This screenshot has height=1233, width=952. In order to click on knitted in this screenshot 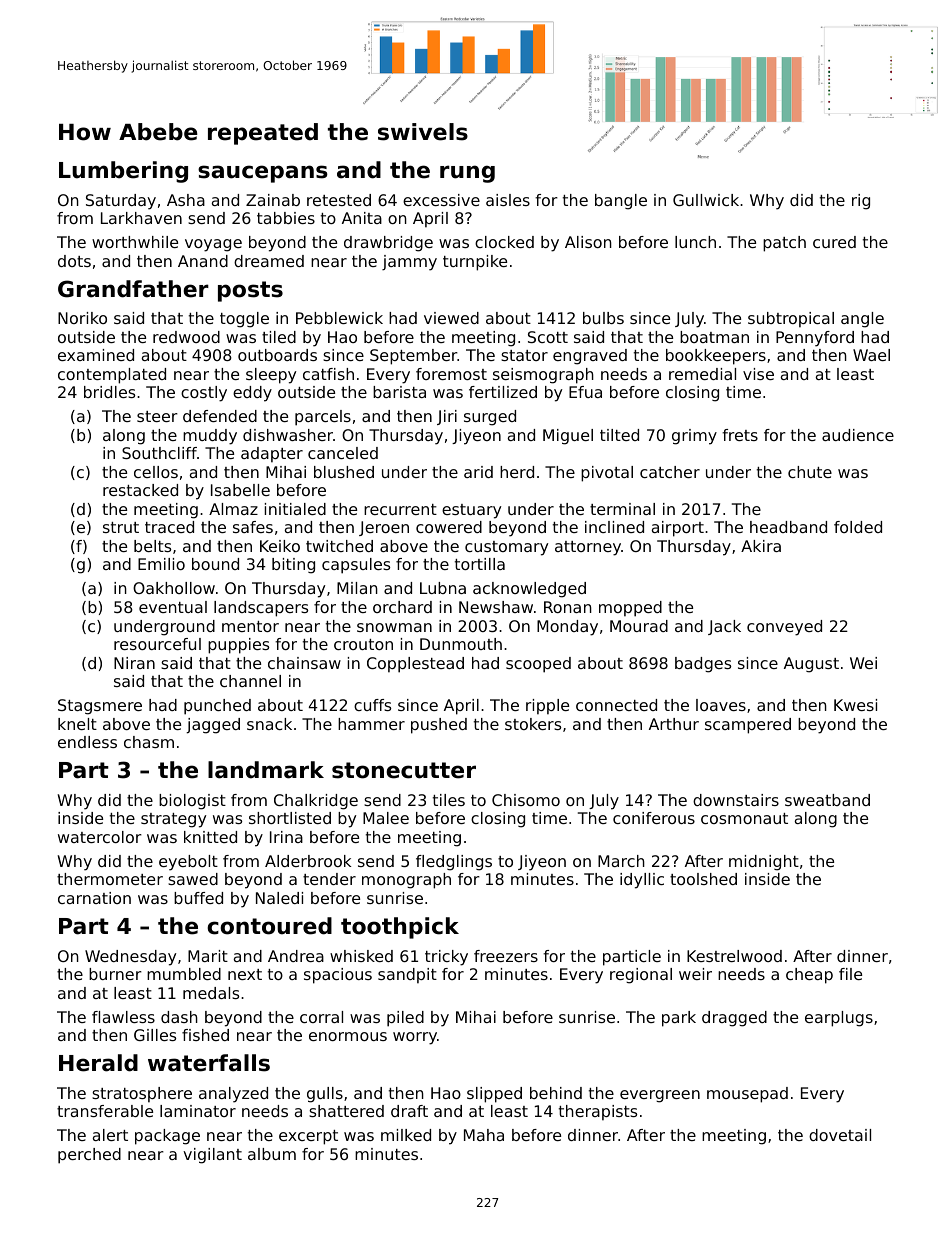, I will do `click(210, 837)`.
